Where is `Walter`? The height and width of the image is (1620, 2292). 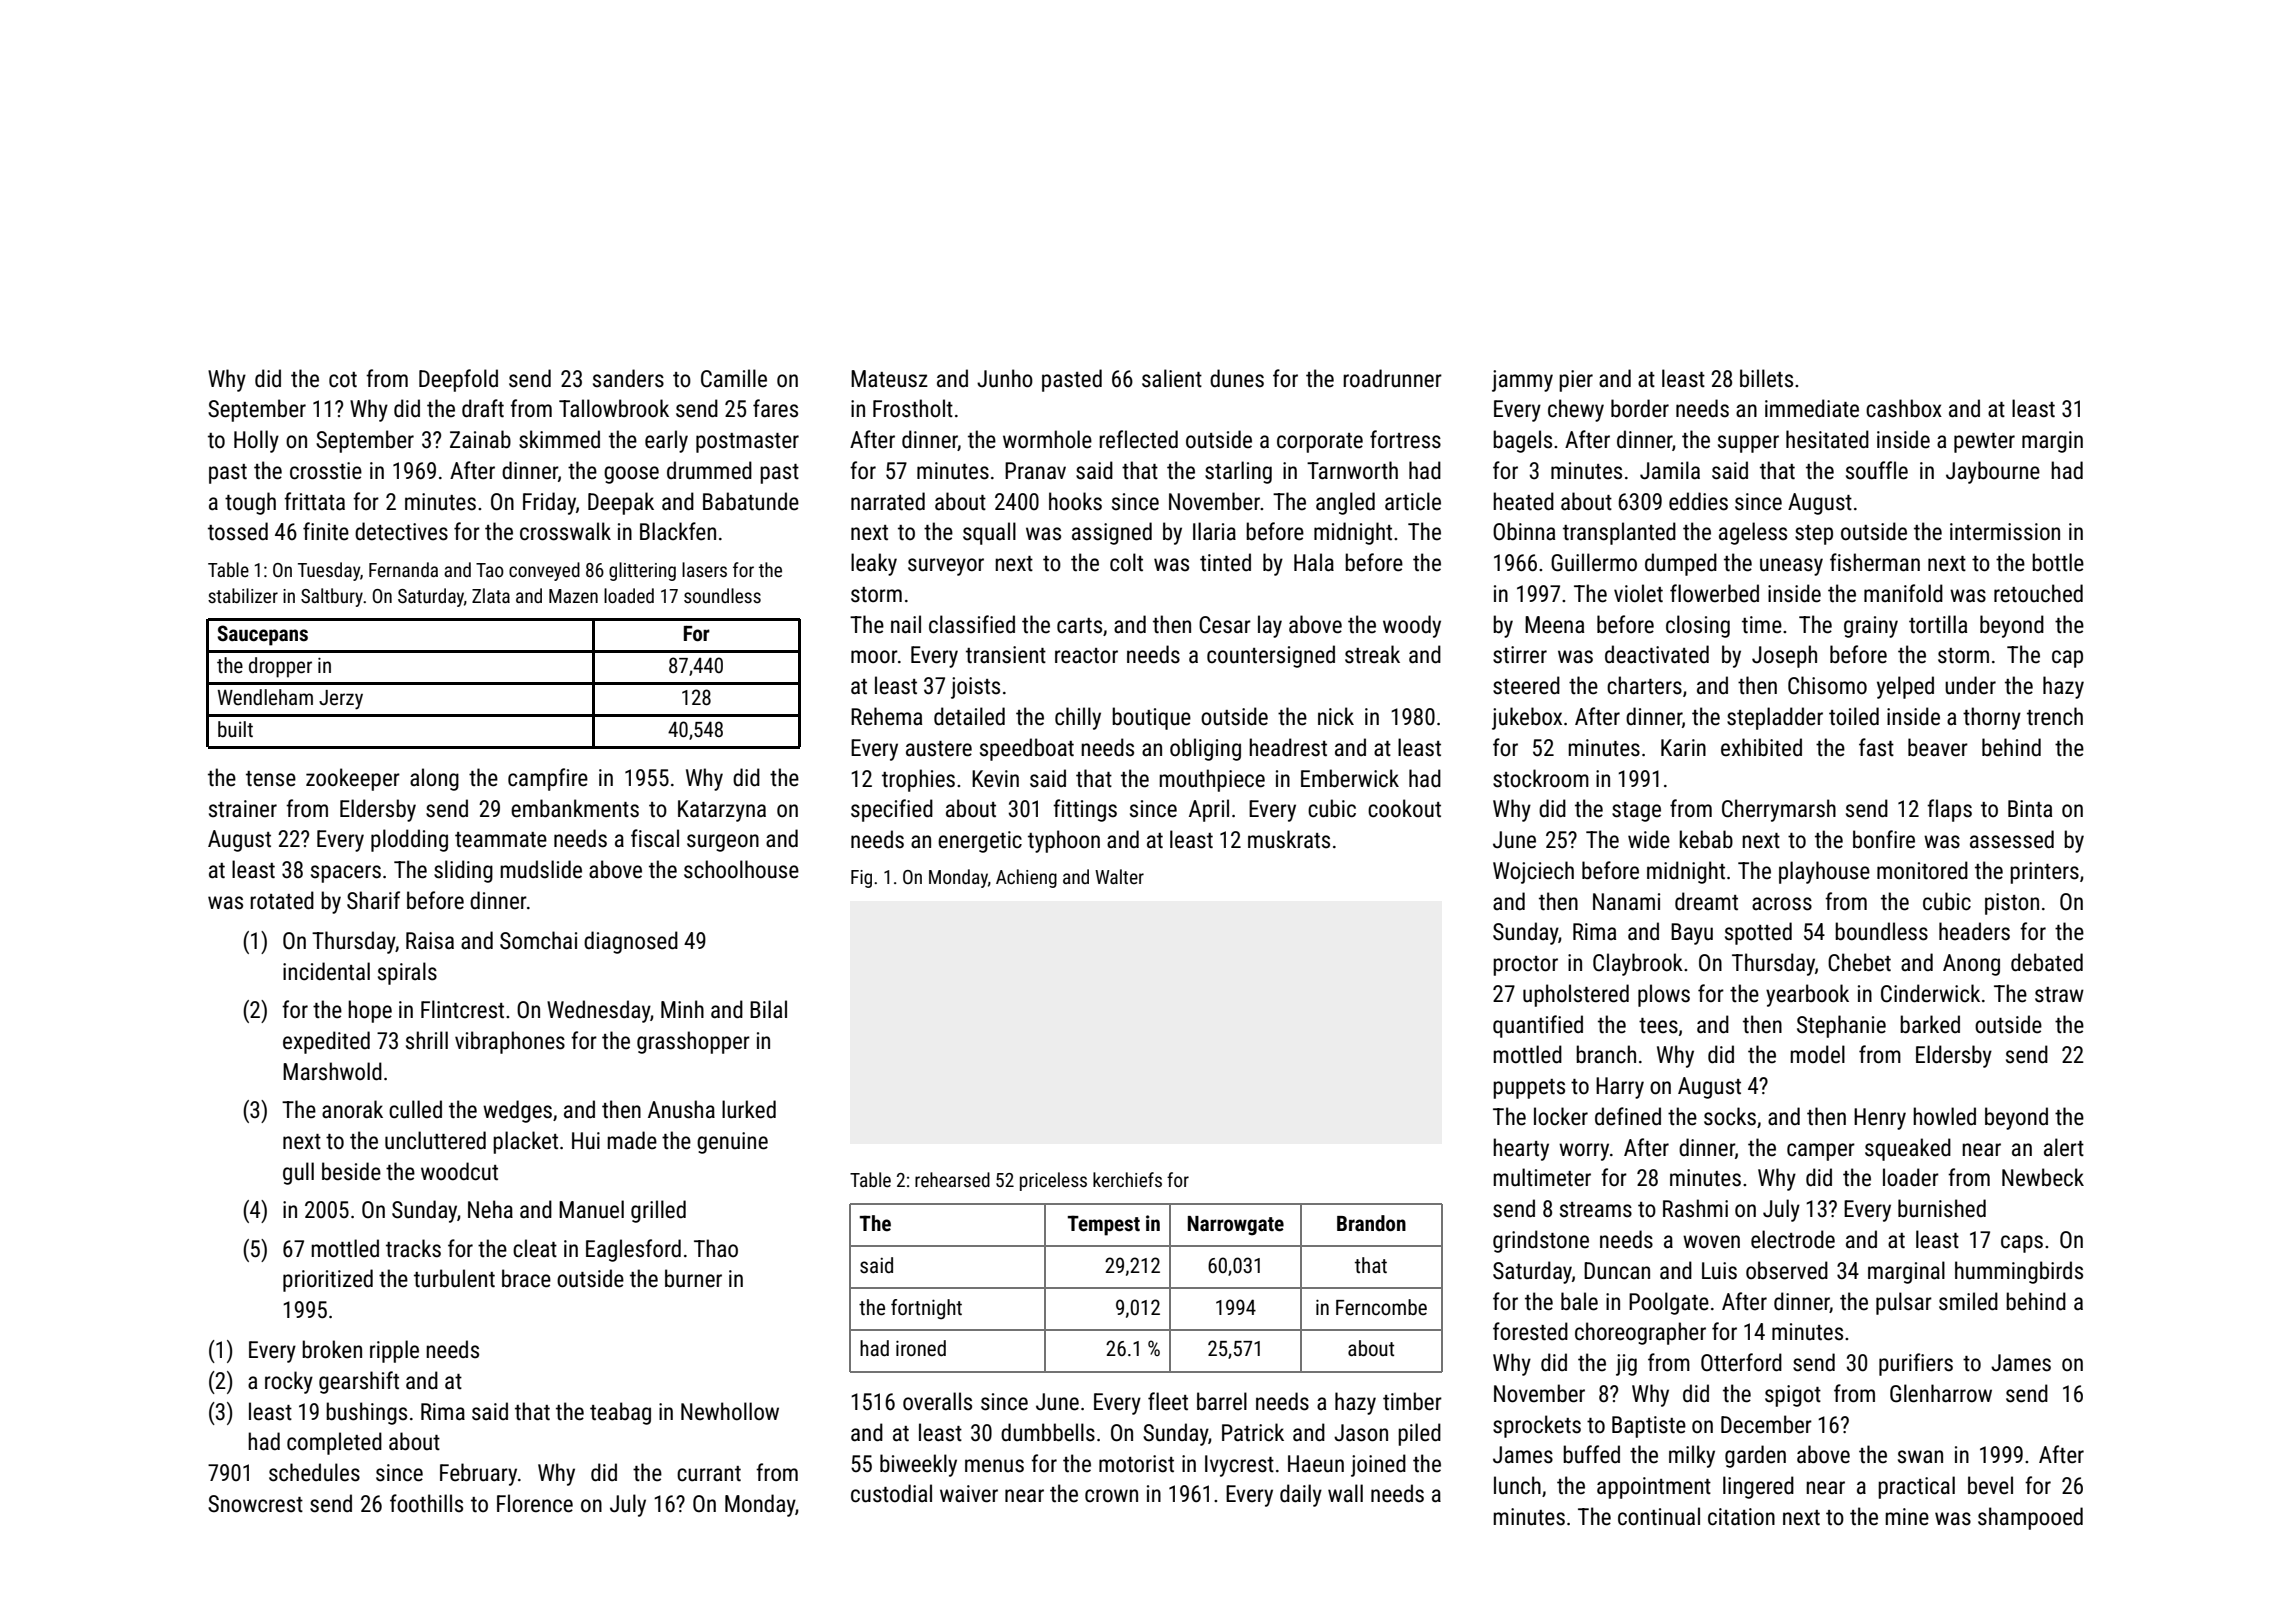 Walter is located at coordinates (1119, 876).
